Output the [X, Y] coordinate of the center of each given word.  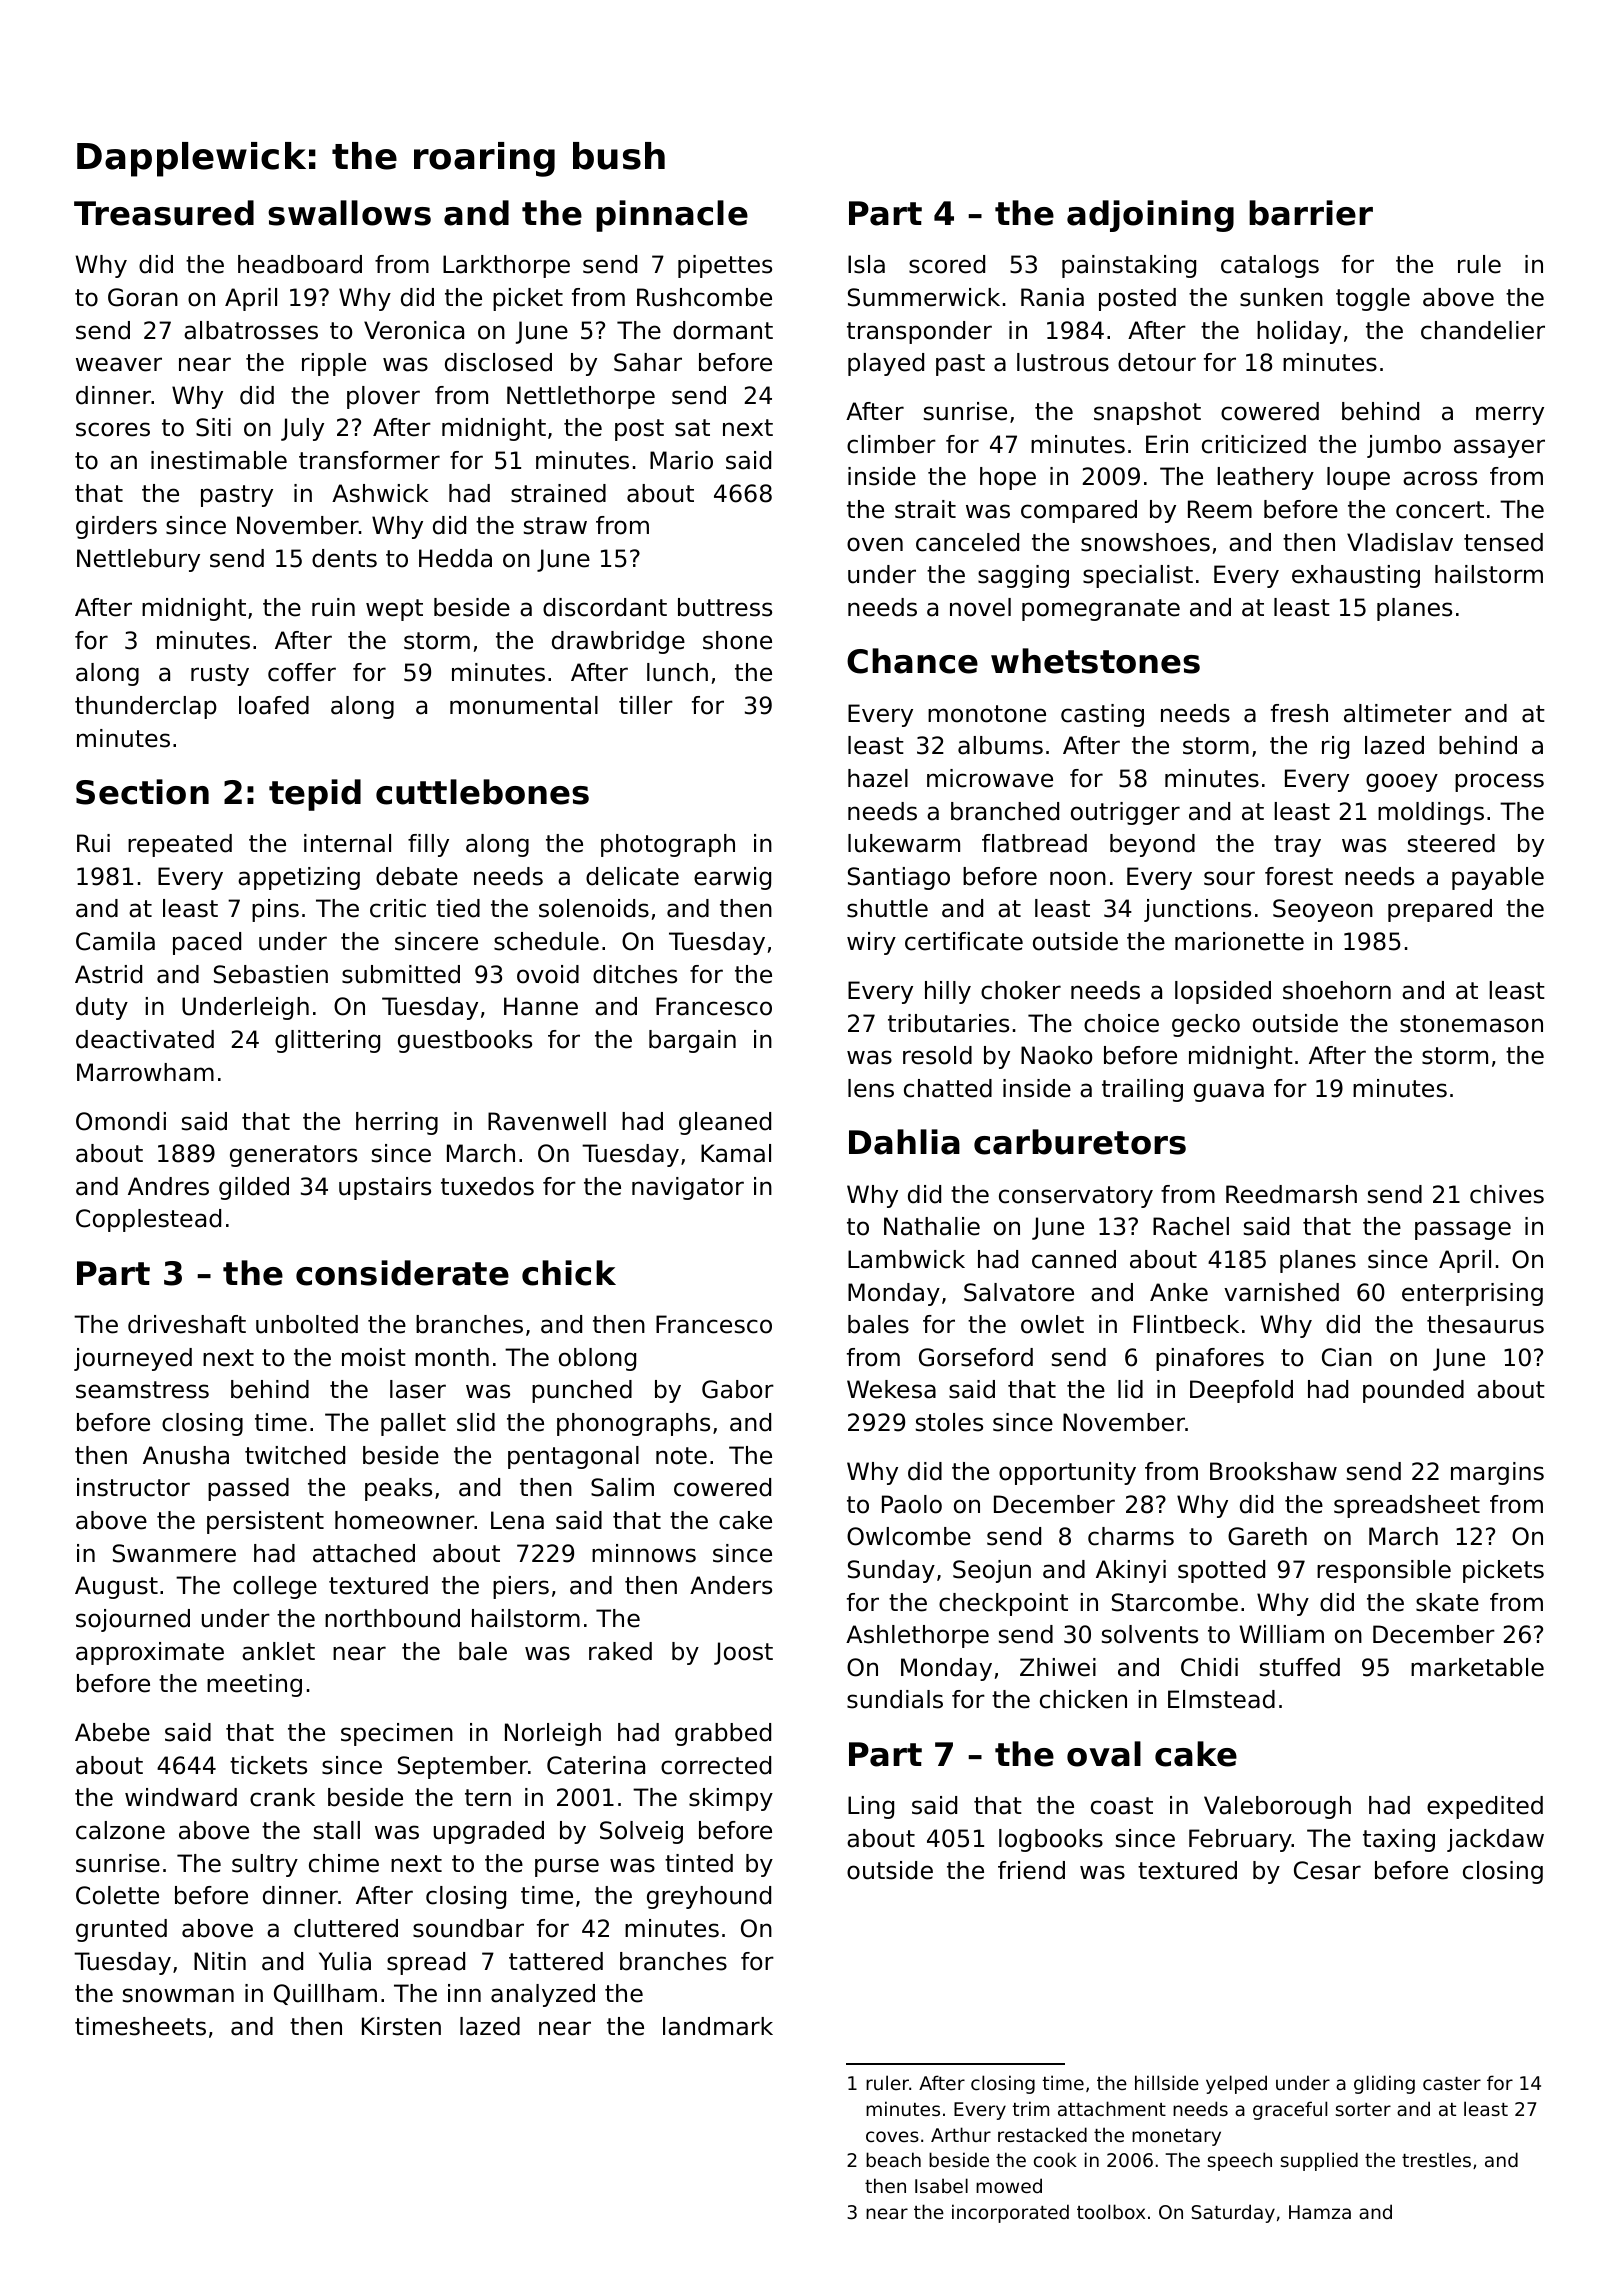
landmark [718, 2026]
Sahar [648, 362]
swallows [349, 213]
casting [1102, 715]
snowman [178, 1995]
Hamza [1320, 2212]
